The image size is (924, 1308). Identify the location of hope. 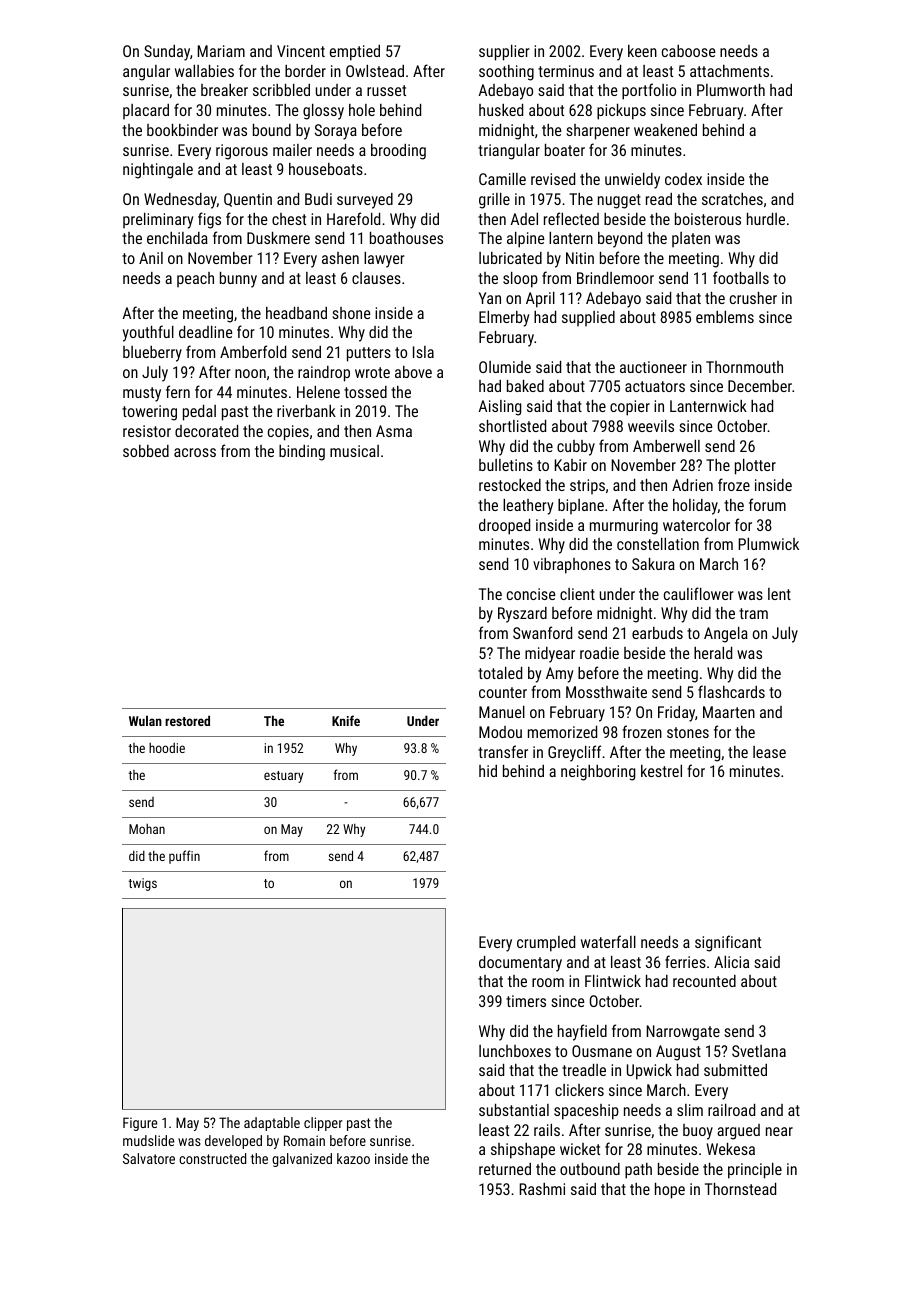
(670, 1191).
